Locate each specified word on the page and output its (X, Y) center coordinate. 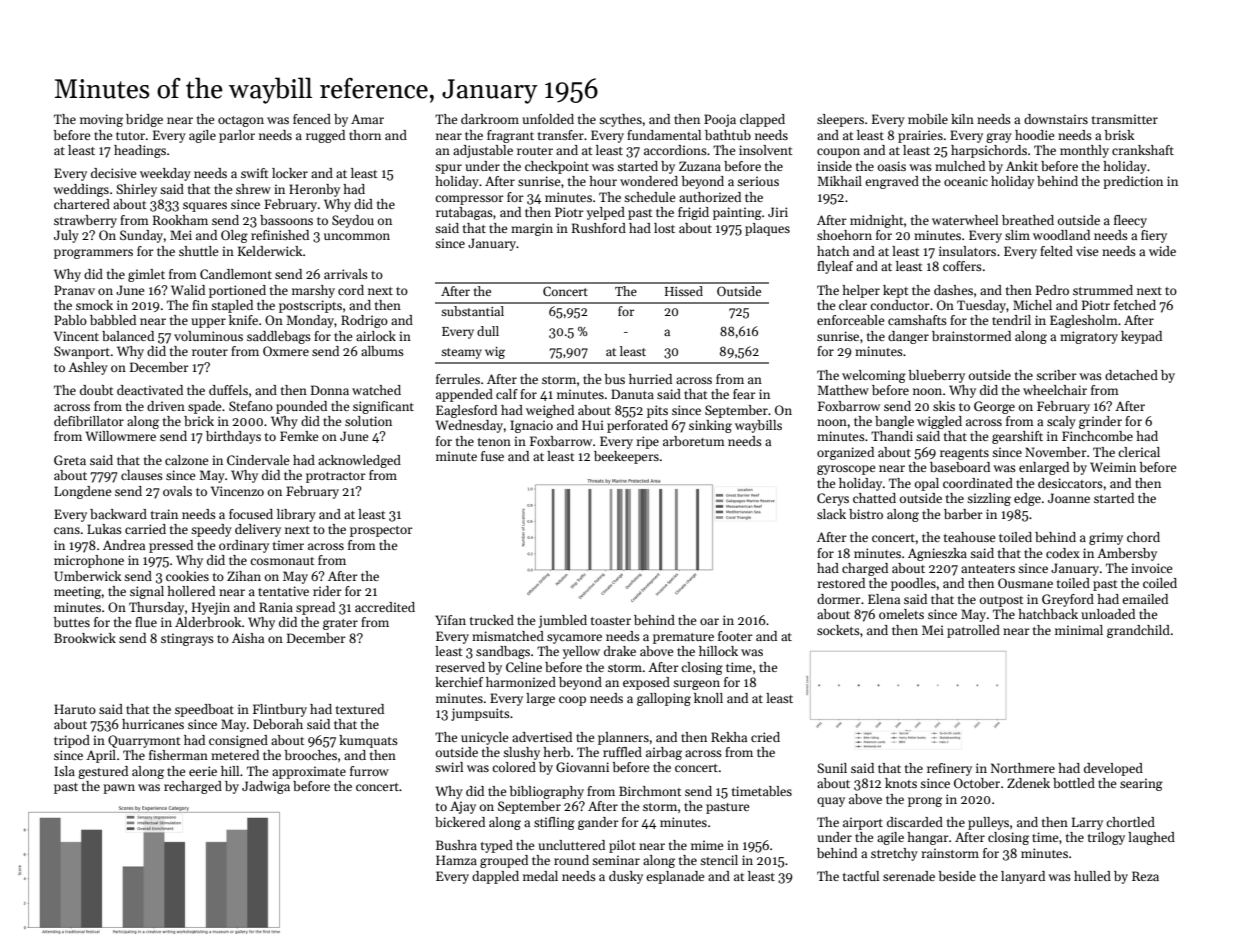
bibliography (546, 792)
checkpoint (557, 167)
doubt (96, 390)
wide (1162, 251)
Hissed (684, 291)
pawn (119, 789)
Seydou (353, 221)
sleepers (840, 120)
